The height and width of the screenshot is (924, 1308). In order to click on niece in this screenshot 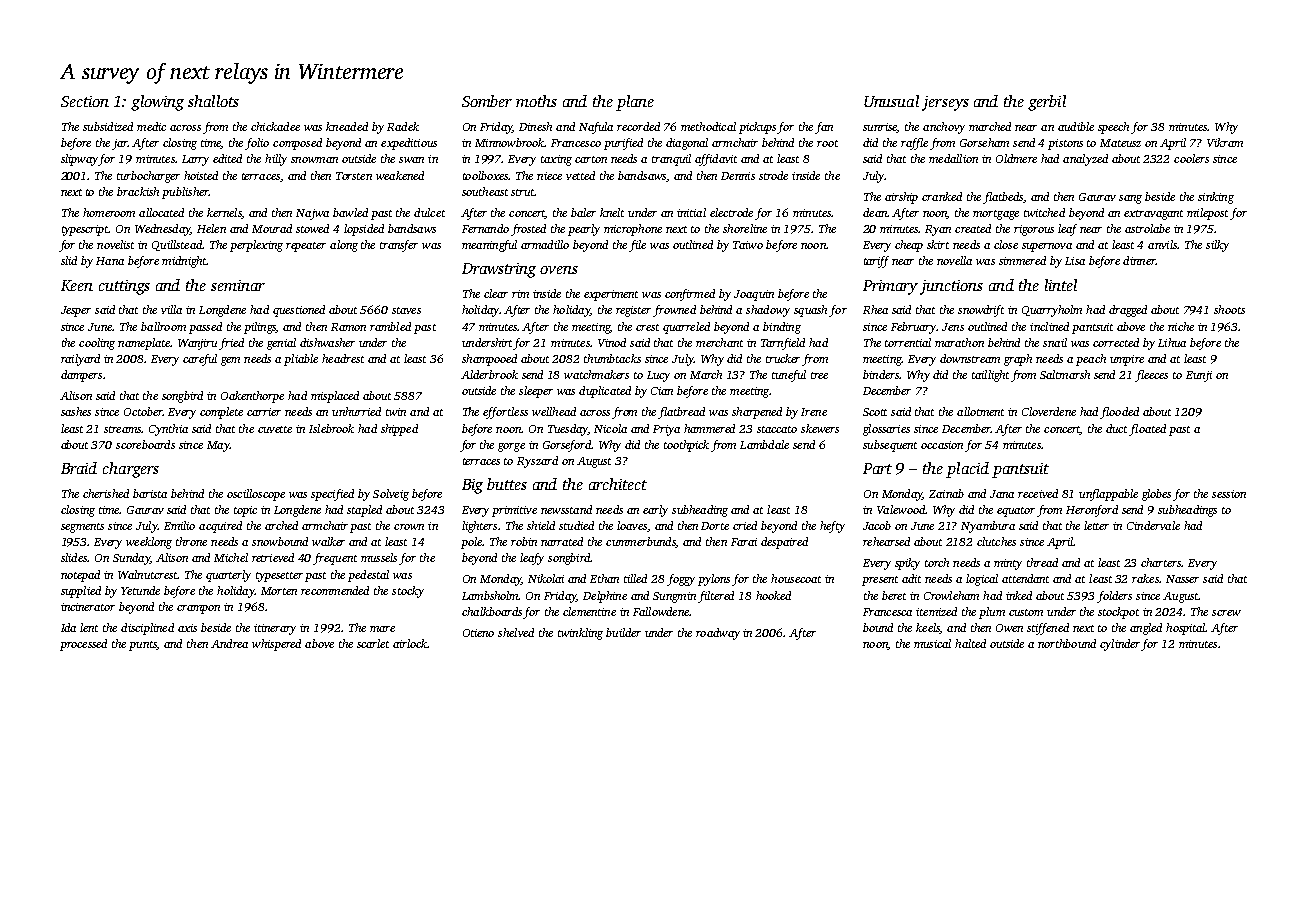, I will do `click(549, 176)`.
